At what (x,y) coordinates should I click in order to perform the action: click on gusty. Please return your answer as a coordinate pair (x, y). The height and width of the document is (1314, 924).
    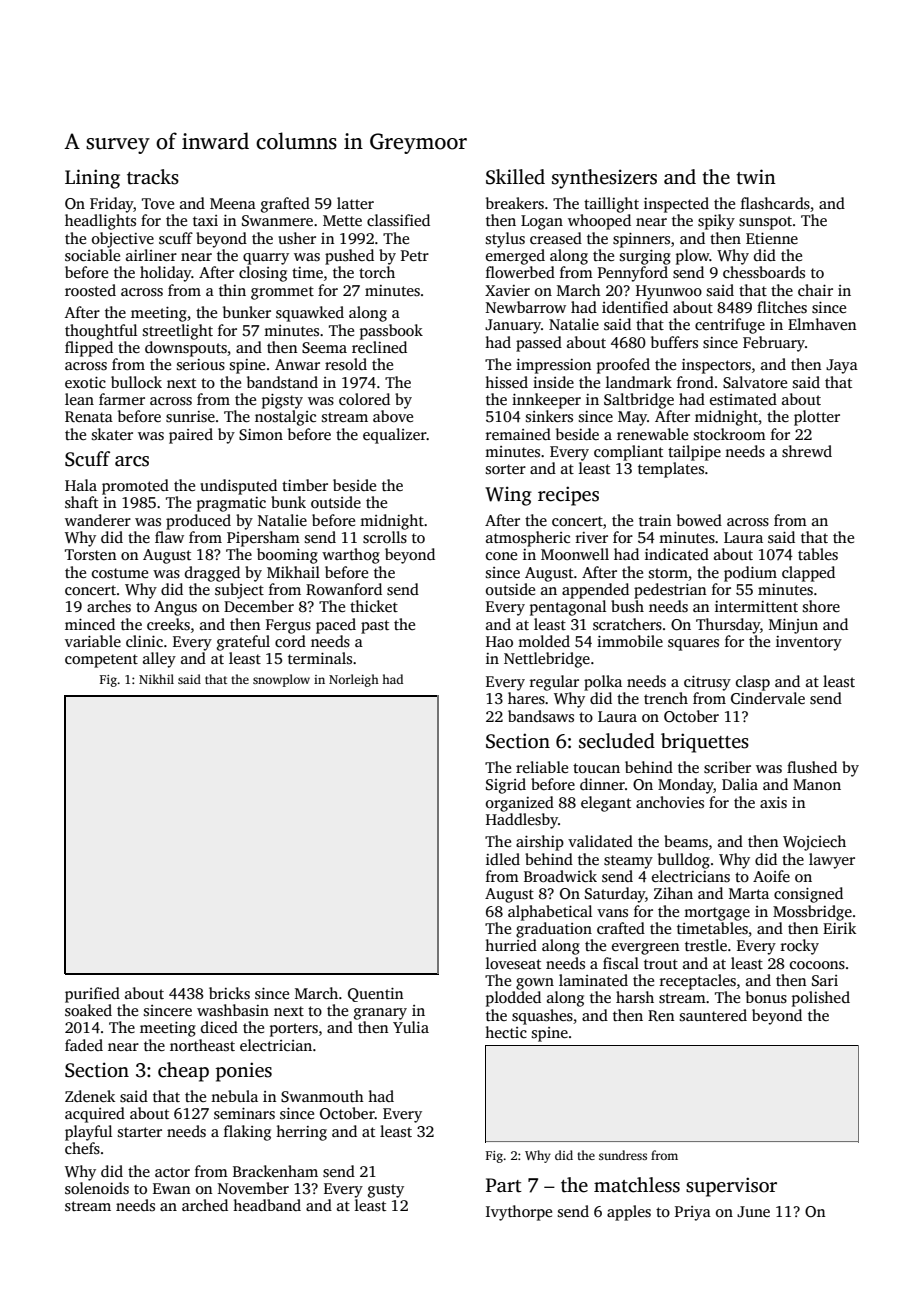
    Looking at the image, I should click on (386, 1191).
